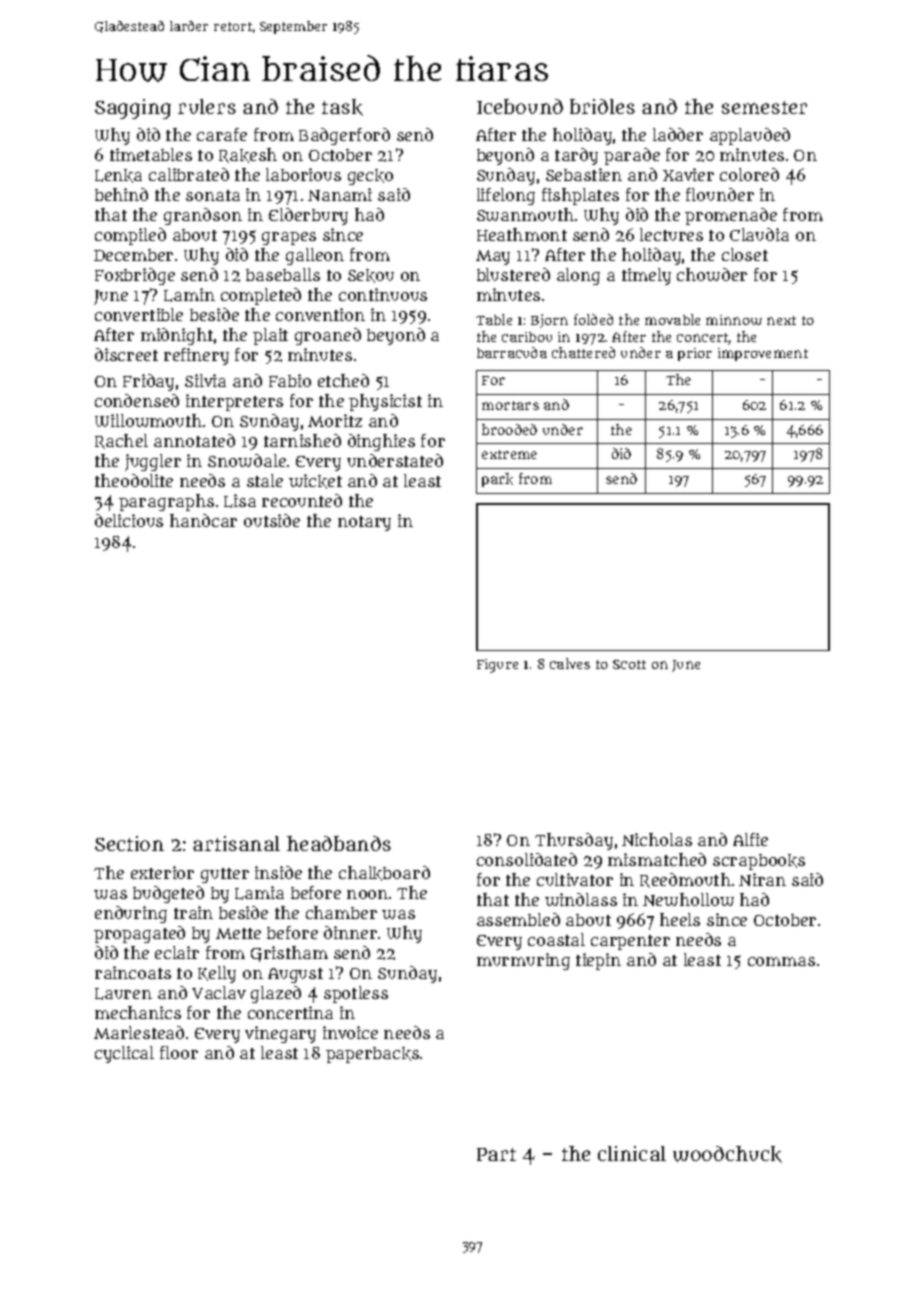 This screenshot has height=1314, width=924. I want to click on Icebound, so click(520, 106).
